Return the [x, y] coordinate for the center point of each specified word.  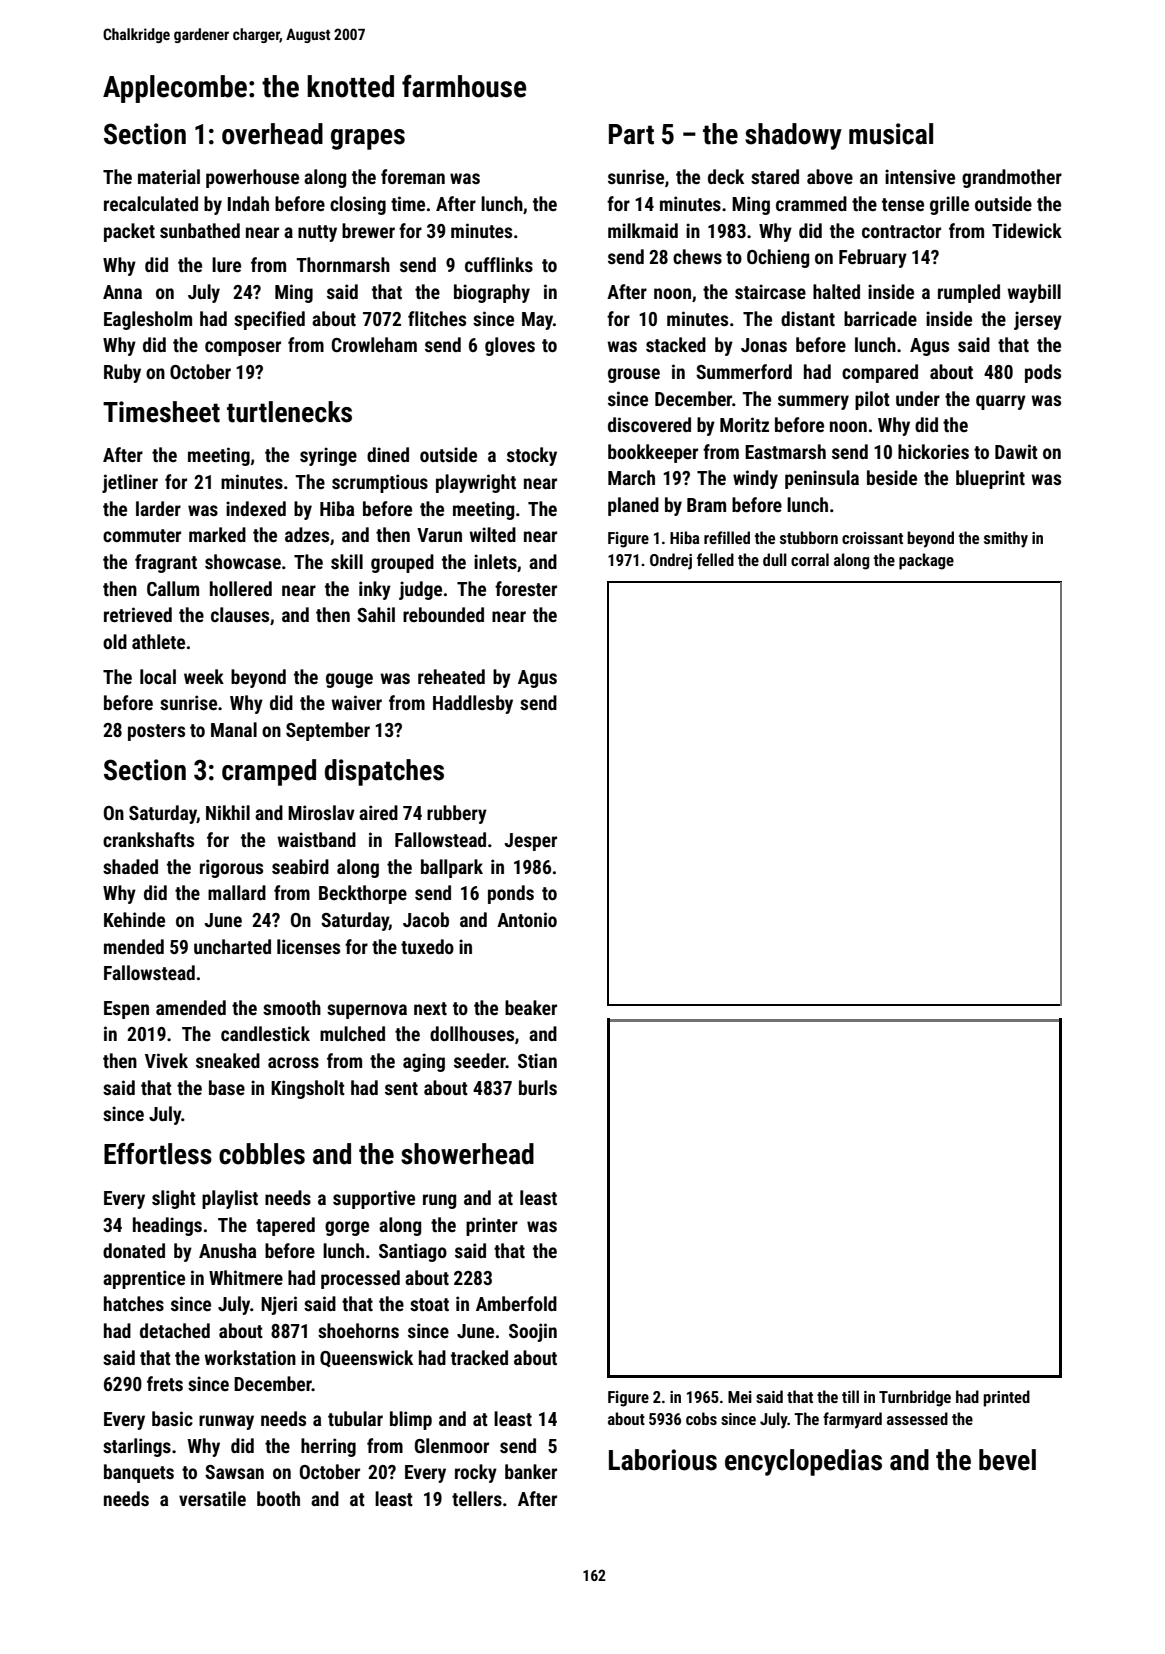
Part [631, 134]
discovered [649, 424]
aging [424, 1062]
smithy [1006, 539]
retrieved [138, 614]
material [169, 176]
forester [526, 588]
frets [165, 1383]
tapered [285, 1226]
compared [880, 373]
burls [538, 1087]
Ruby [122, 373]
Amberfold [516, 1303]
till [850, 1396]
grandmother [1012, 178]
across [293, 1062]
